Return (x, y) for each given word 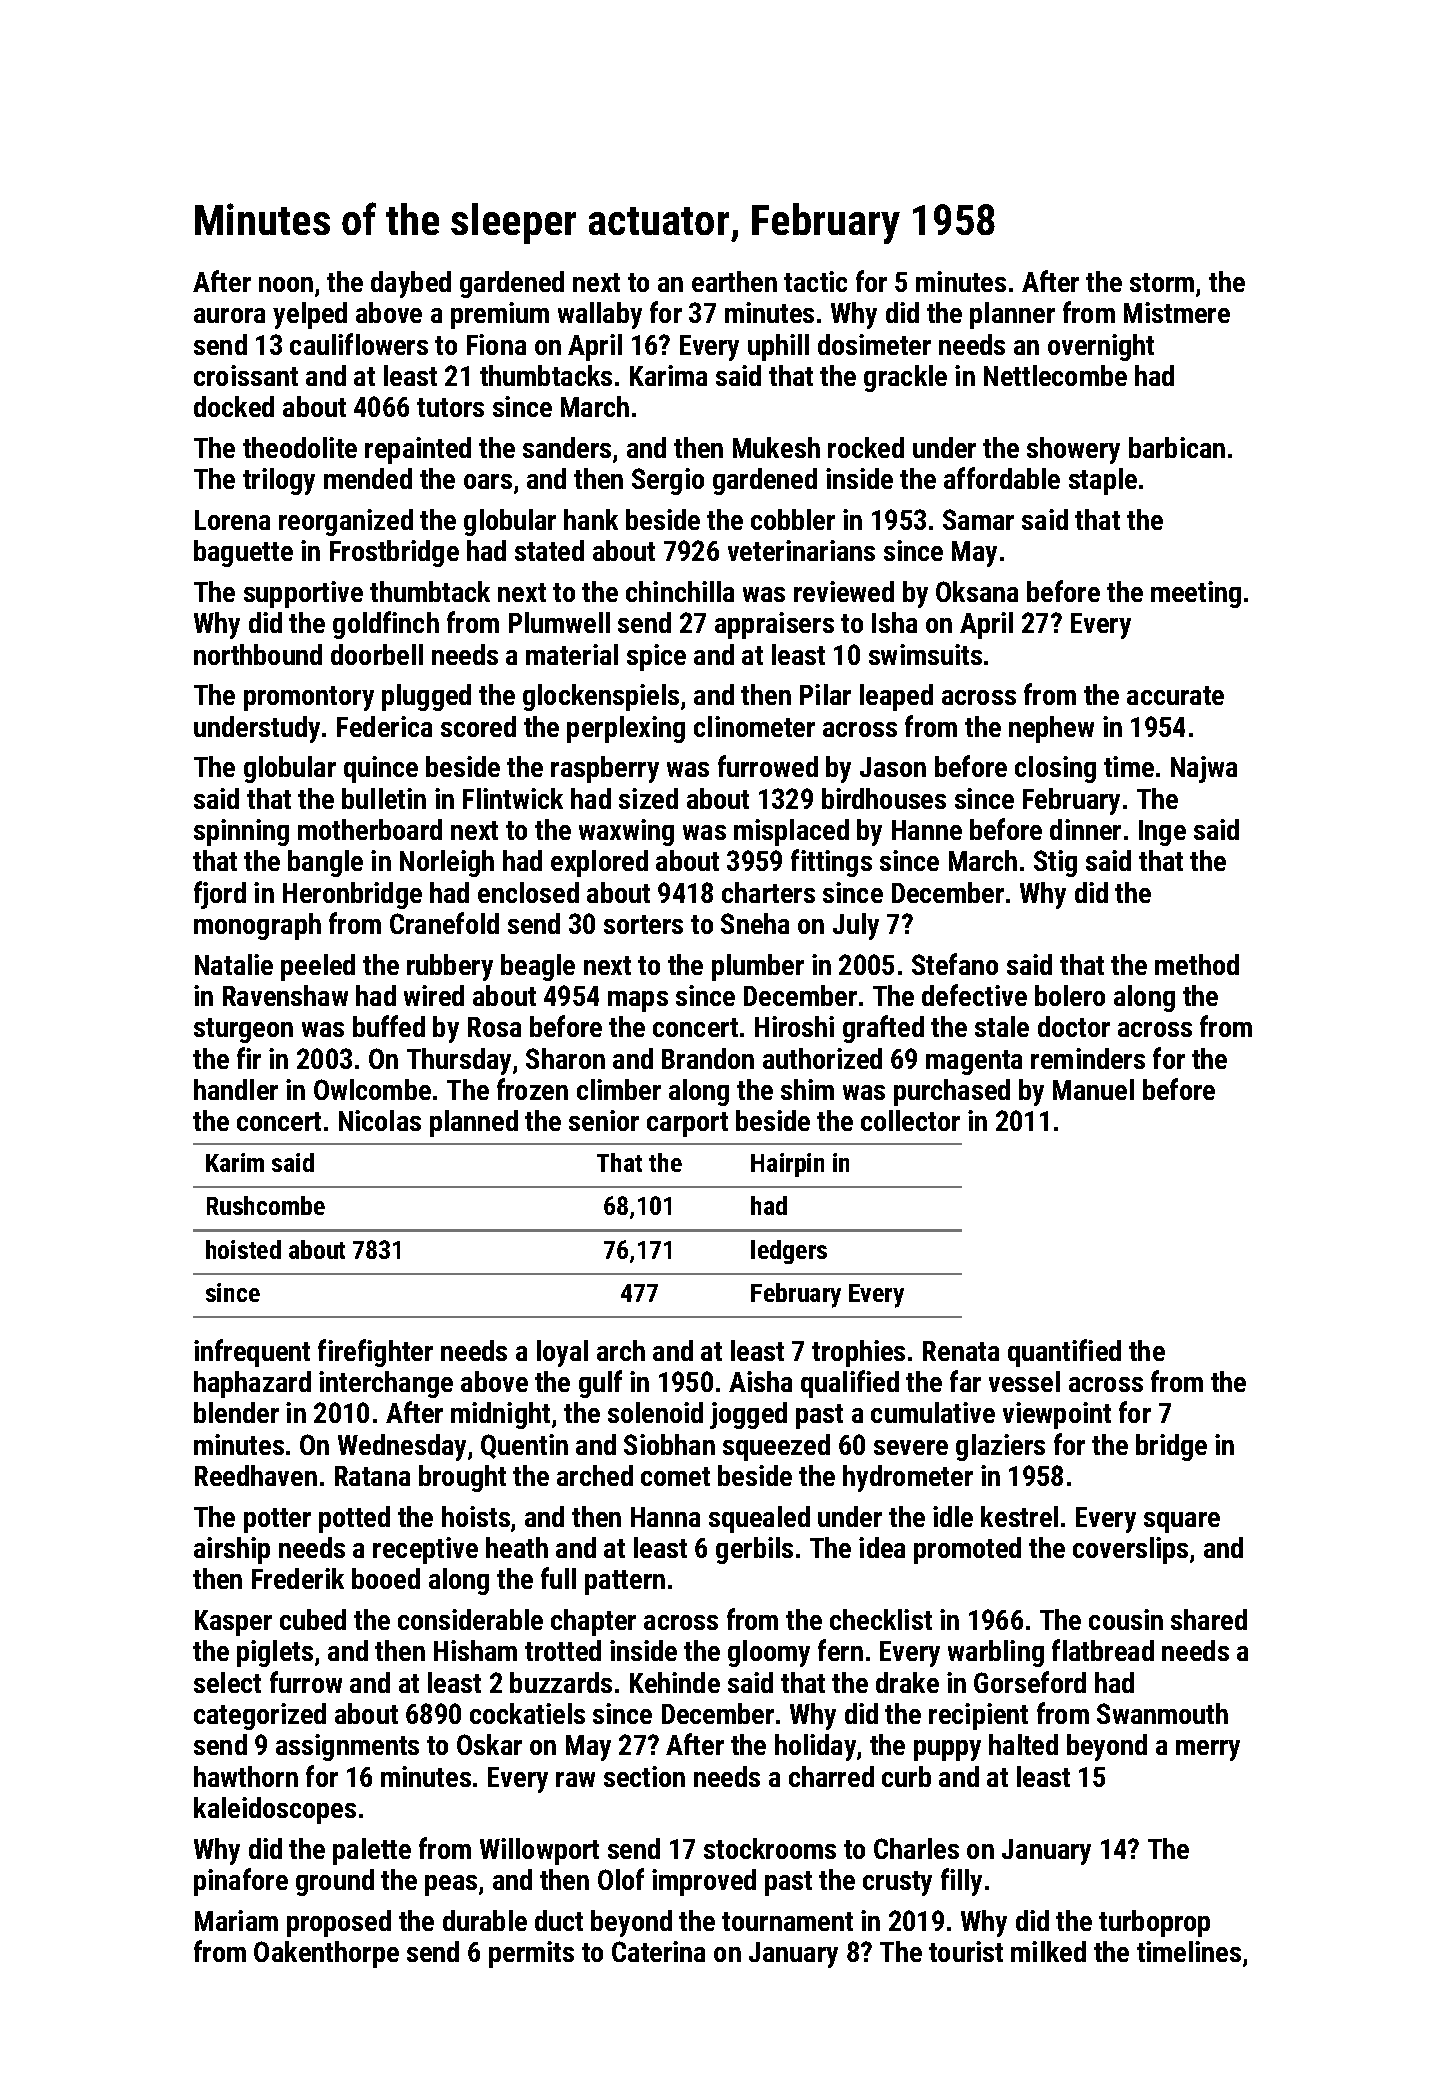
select (227, 1682)
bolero (1070, 995)
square (1182, 1522)
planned (474, 1123)
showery (1073, 450)
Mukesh (776, 447)
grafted (883, 1029)
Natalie (234, 964)
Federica (384, 726)
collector (910, 1120)
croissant (246, 375)
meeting (1196, 594)
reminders (1088, 1058)
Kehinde (675, 1682)
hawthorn (246, 1776)
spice (656, 657)
